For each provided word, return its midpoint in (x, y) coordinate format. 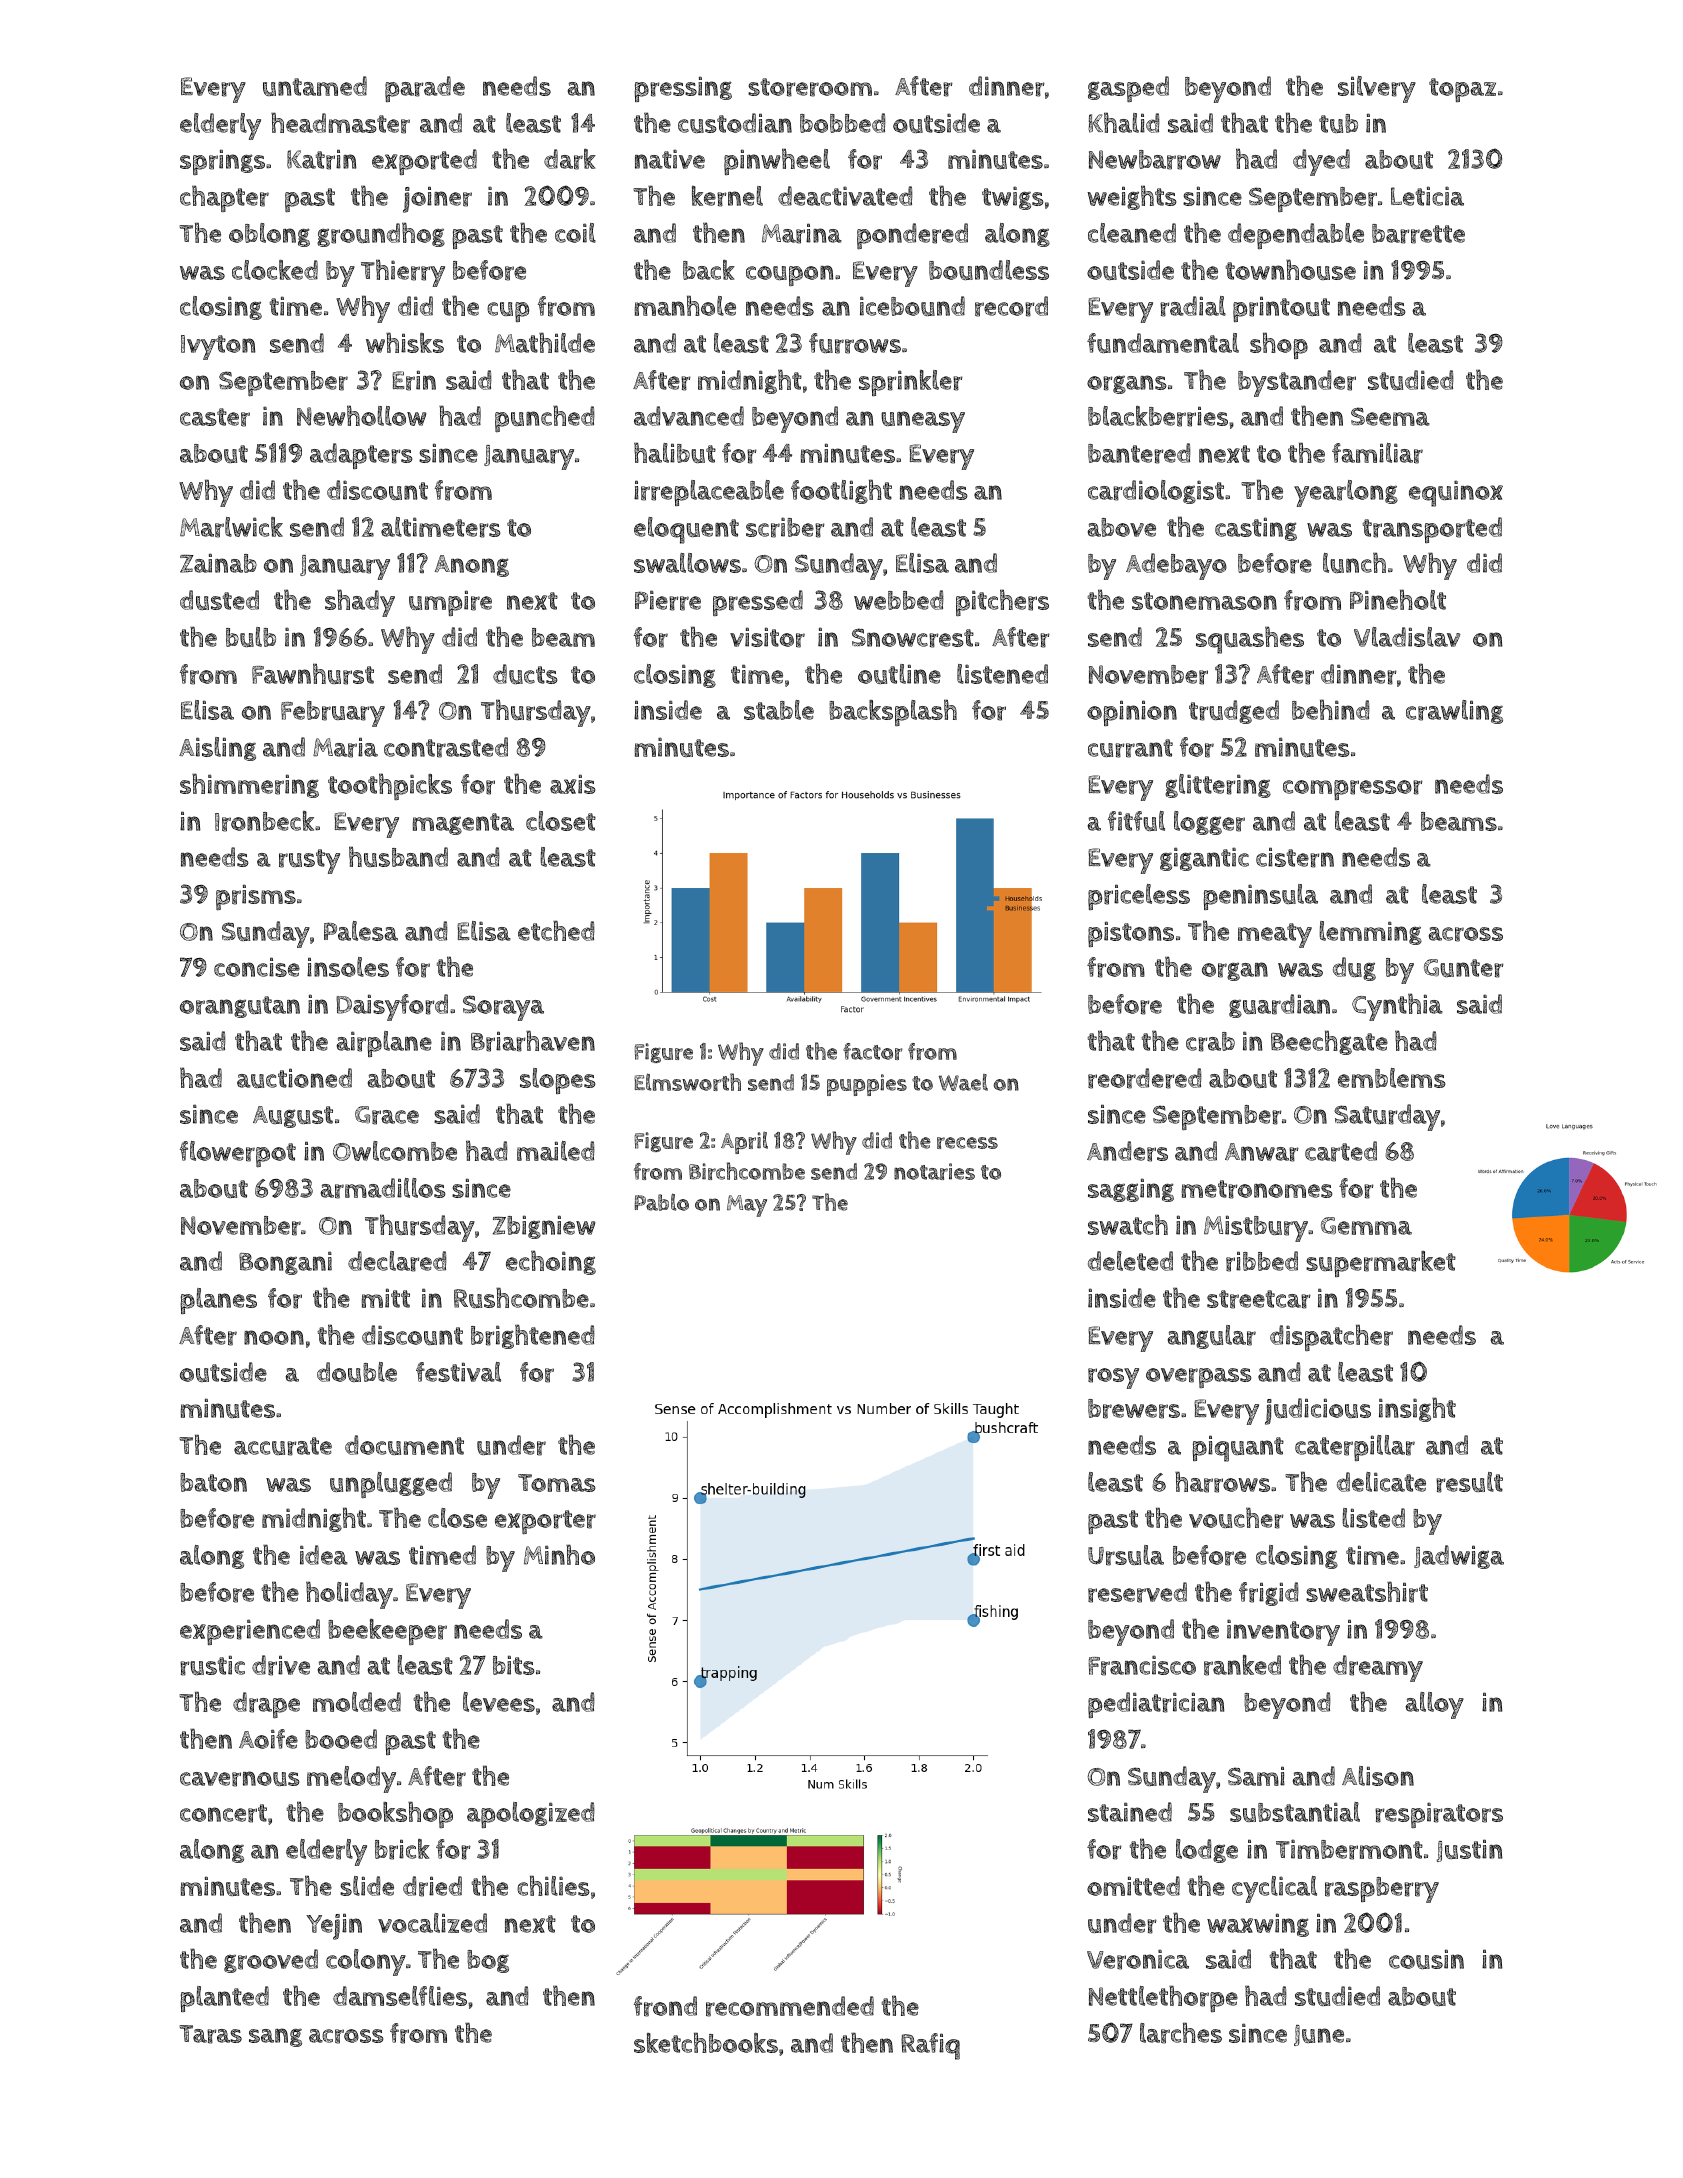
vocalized (432, 1923)
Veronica (1138, 1959)
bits (514, 1665)
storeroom (810, 87)
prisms (256, 897)
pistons (1131, 934)
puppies (867, 1085)
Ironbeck (264, 821)
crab (1210, 1042)
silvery (1377, 89)
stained (1130, 1812)
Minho (559, 1554)
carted (1341, 1151)
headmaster (340, 123)
